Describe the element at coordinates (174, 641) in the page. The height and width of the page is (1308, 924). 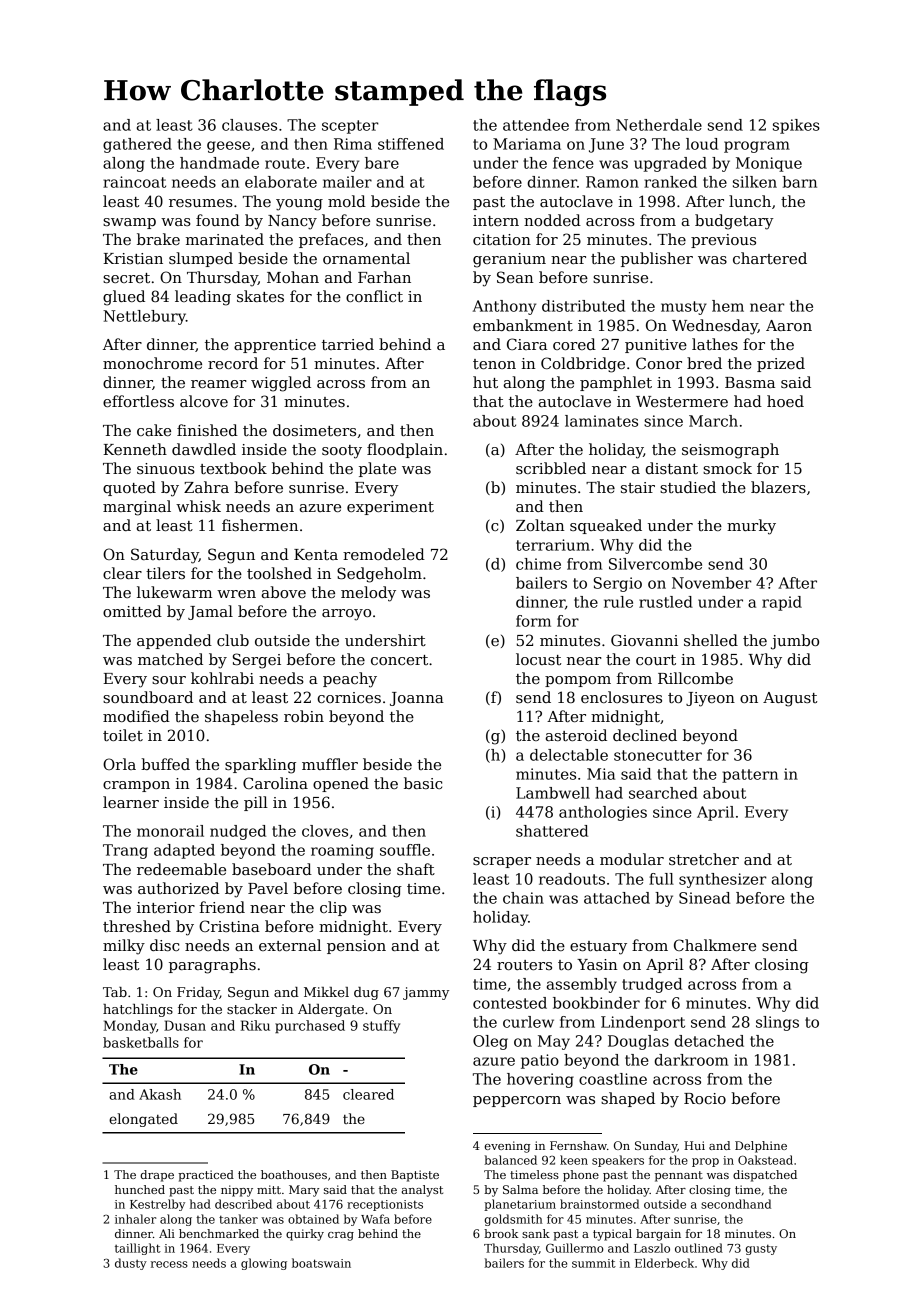
I see `appended` at that location.
